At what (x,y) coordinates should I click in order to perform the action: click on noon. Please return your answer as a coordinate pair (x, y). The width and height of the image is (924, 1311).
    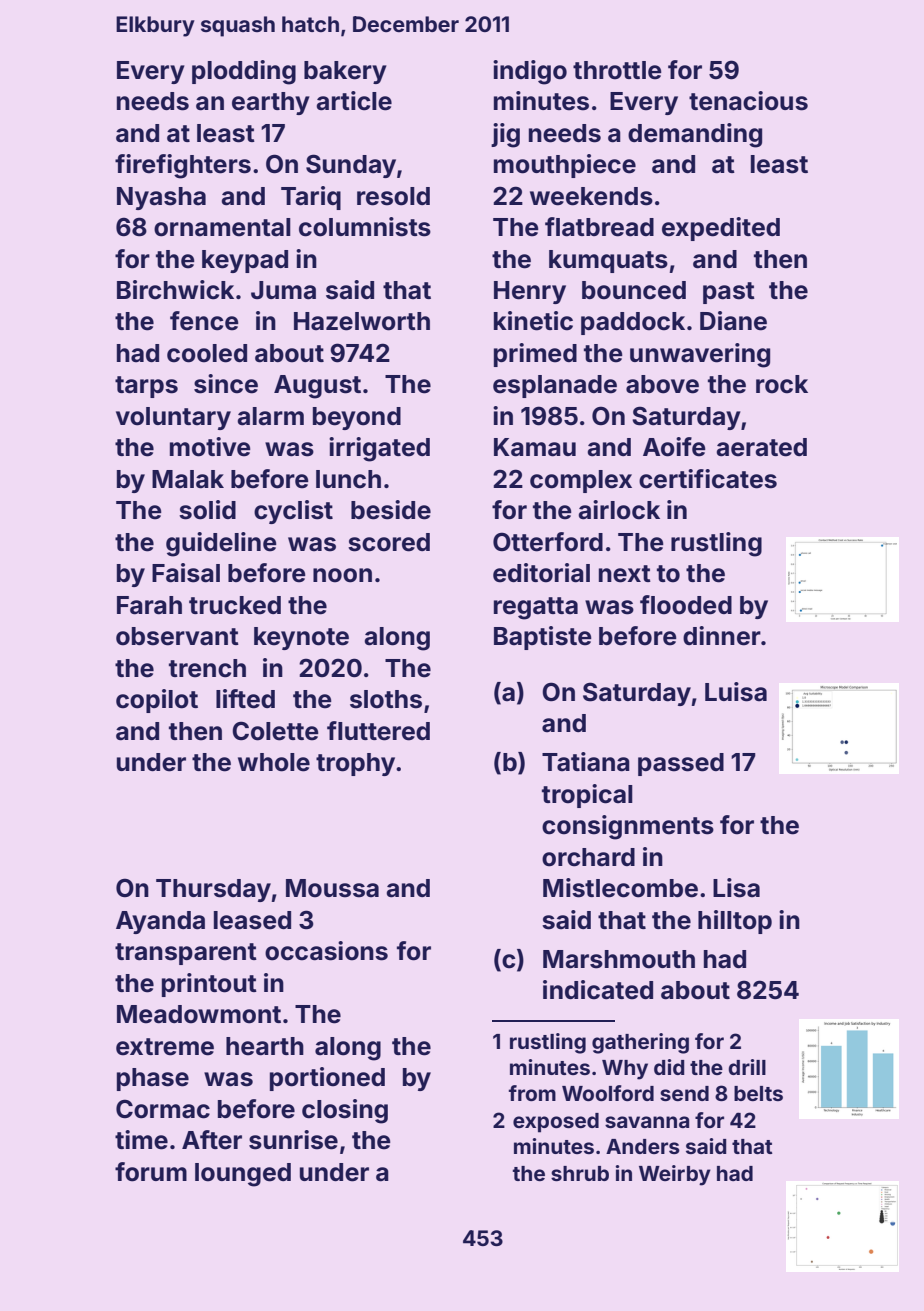
    Looking at the image, I should click on (342, 575).
